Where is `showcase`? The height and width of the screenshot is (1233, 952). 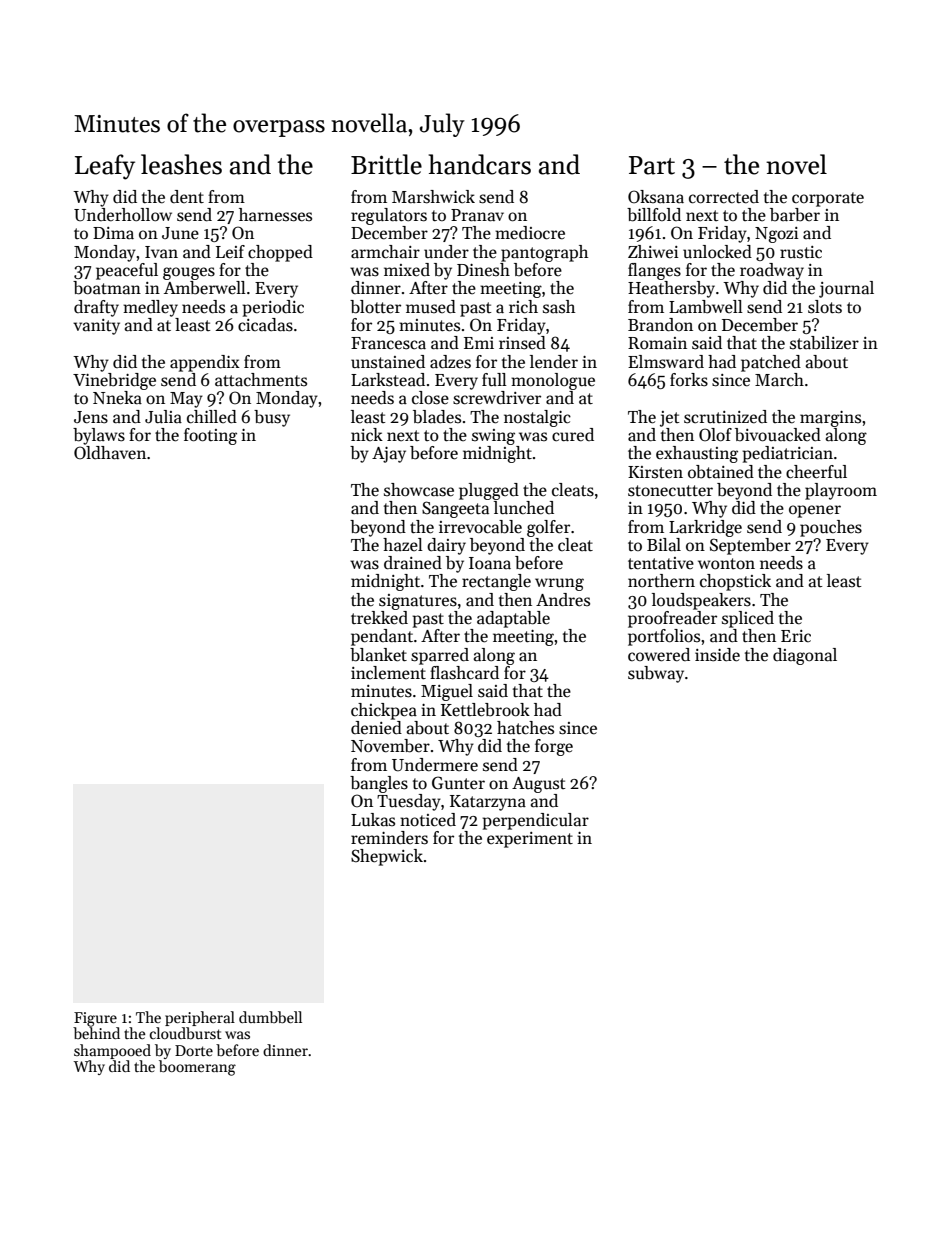 showcase is located at coordinates (419, 490).
